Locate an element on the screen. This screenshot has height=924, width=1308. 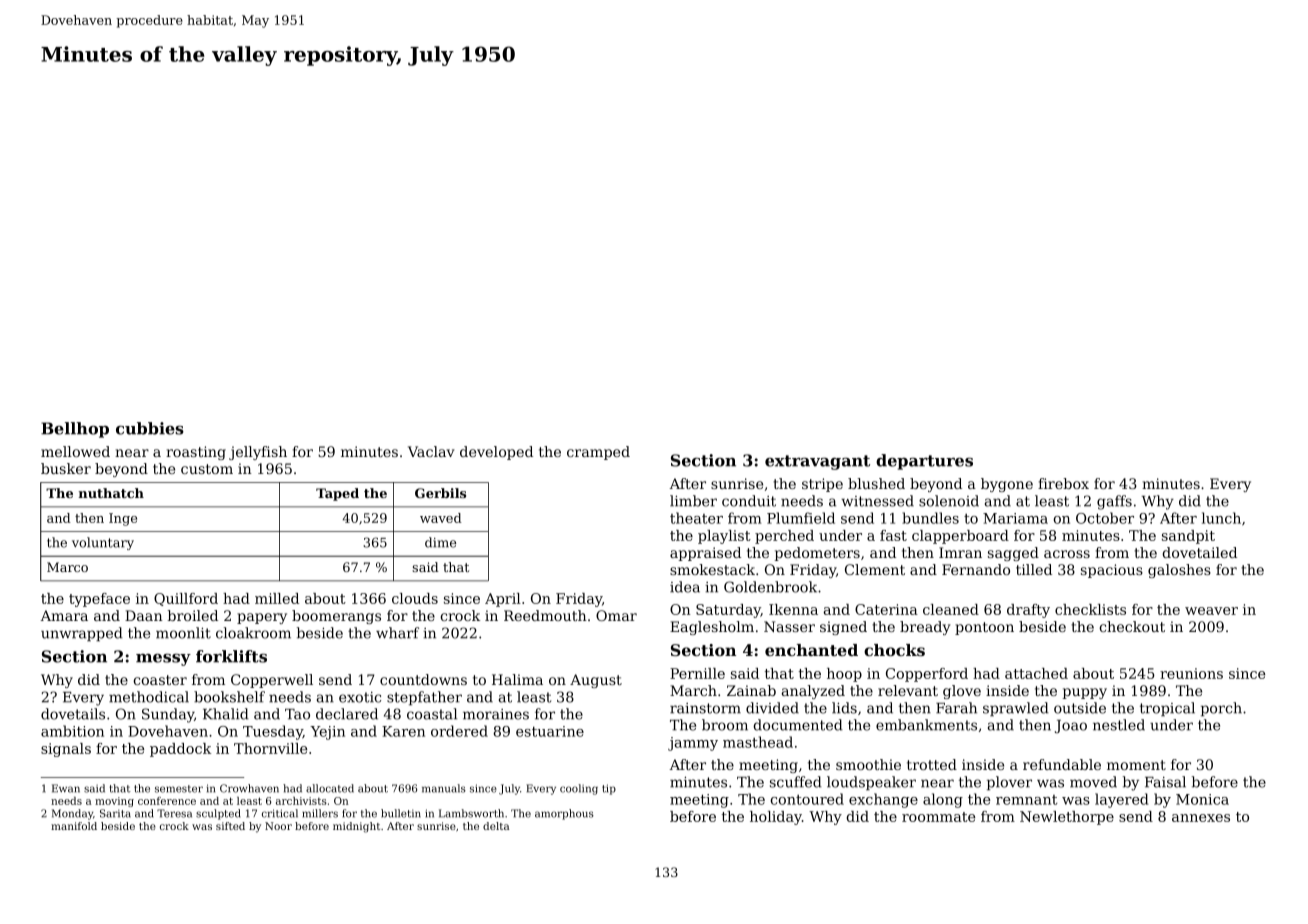
cramped is located at coordinates (598, 453).
